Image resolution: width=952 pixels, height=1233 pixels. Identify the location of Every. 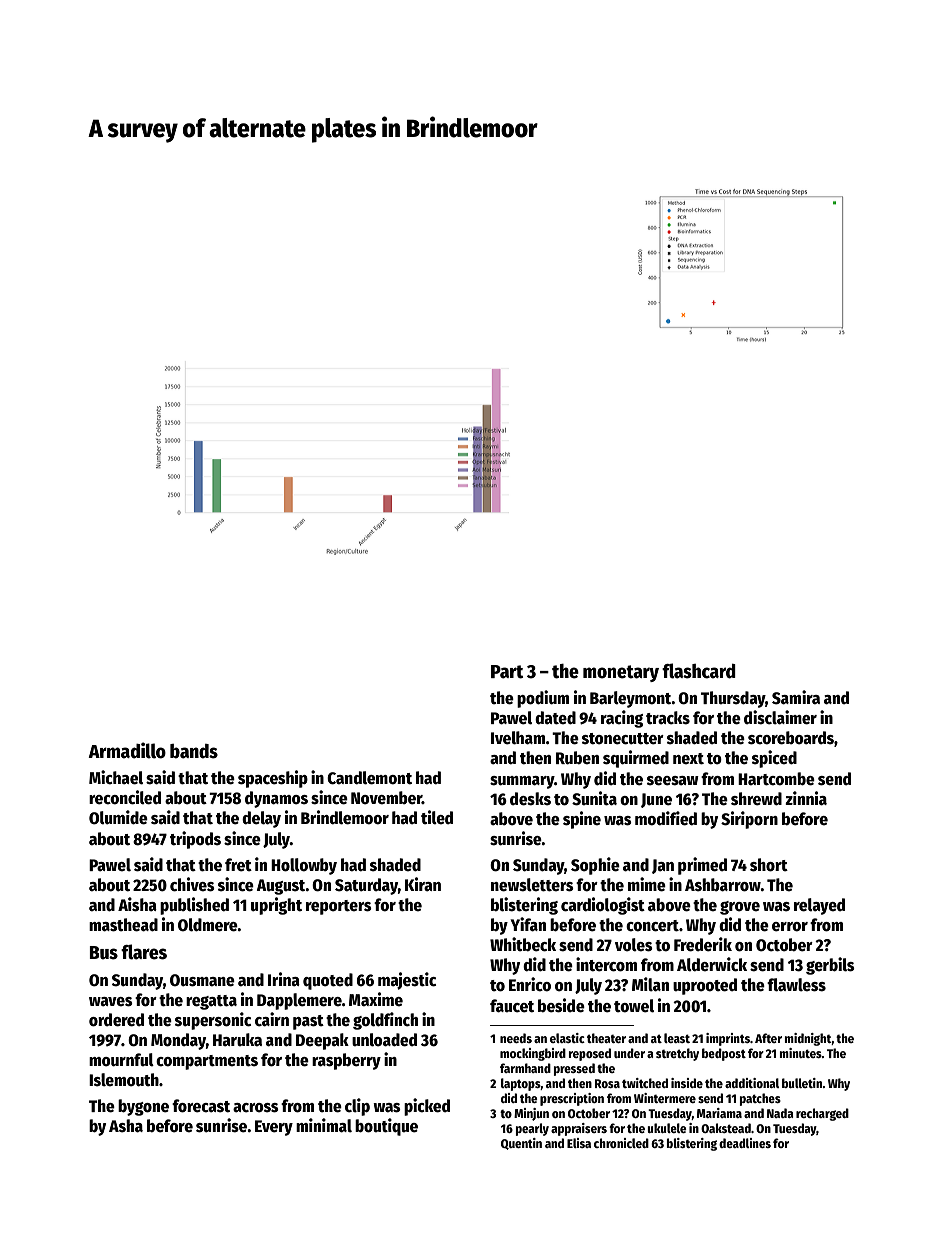
(274, 1128).
